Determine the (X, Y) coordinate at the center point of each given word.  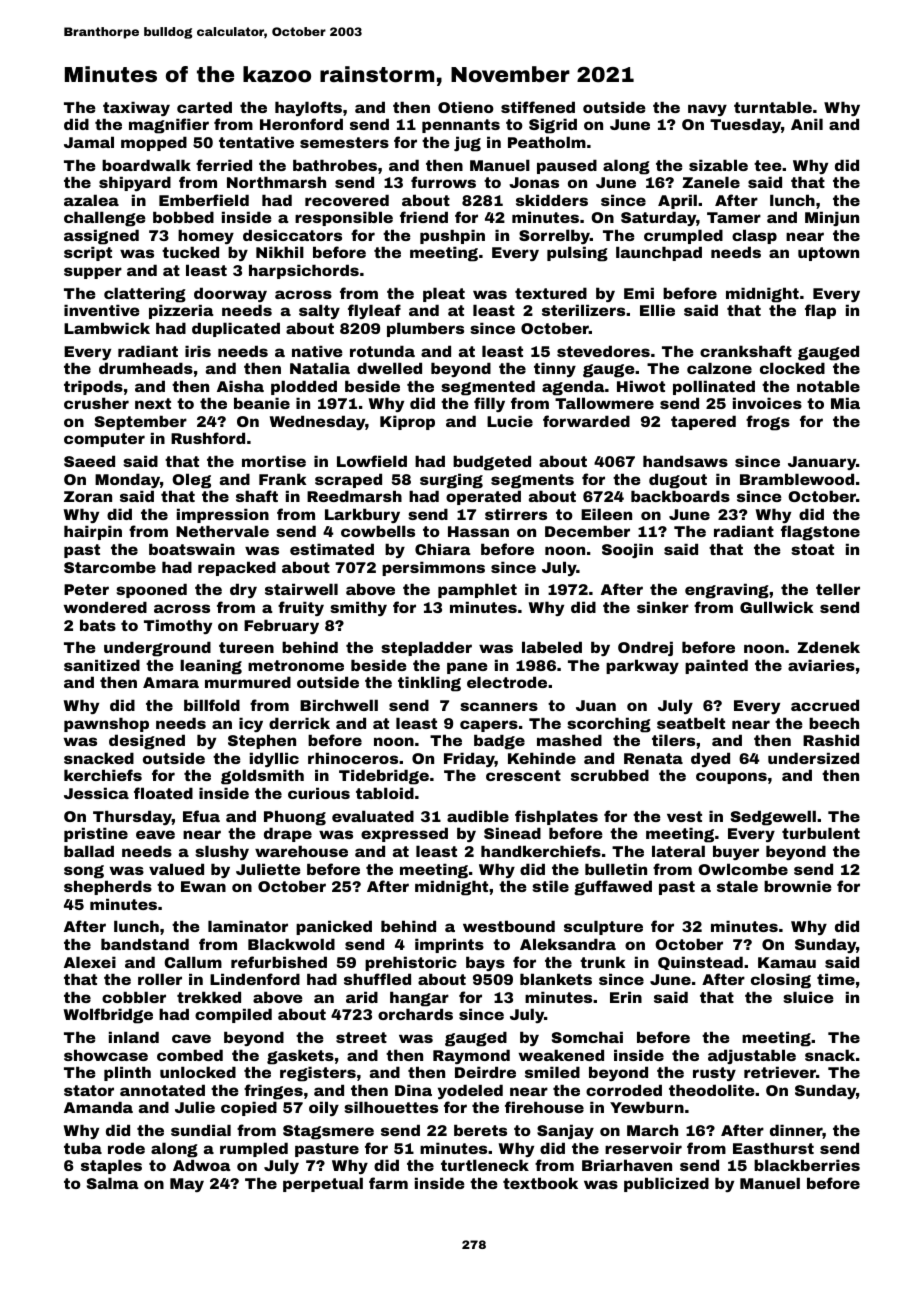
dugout (678, 481)
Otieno (466, 107)
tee (768, 165)
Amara (171, 682)
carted (204, 107)
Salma (113, 1183)
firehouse (544, 1107)
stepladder (426, 648)
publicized (666, 1184)
